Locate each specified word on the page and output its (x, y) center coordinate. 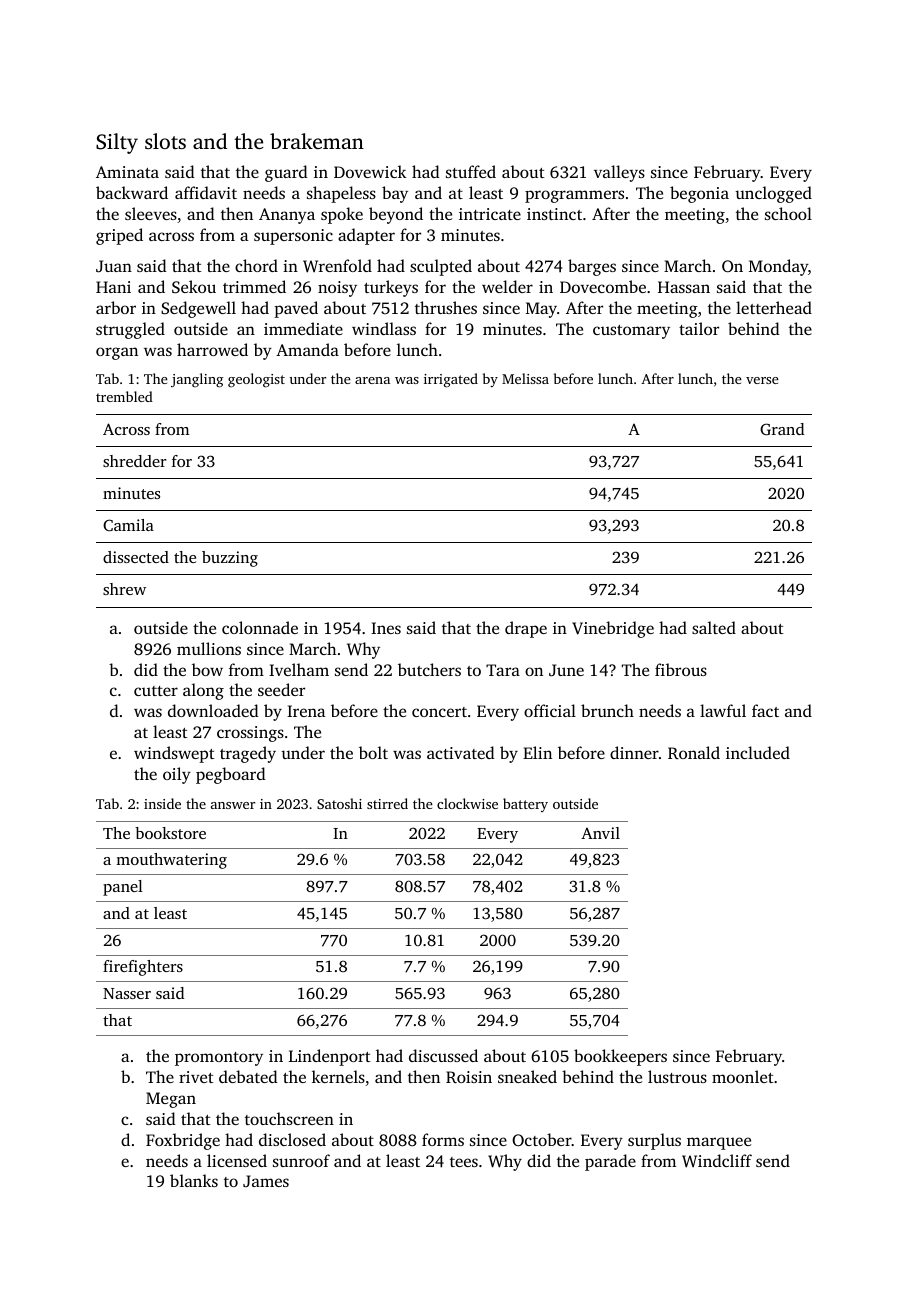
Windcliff (717, 1161)
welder (507, 286)
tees (464, 1162)
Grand (782, 429)
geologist (256, 380)
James (266, 1181)
